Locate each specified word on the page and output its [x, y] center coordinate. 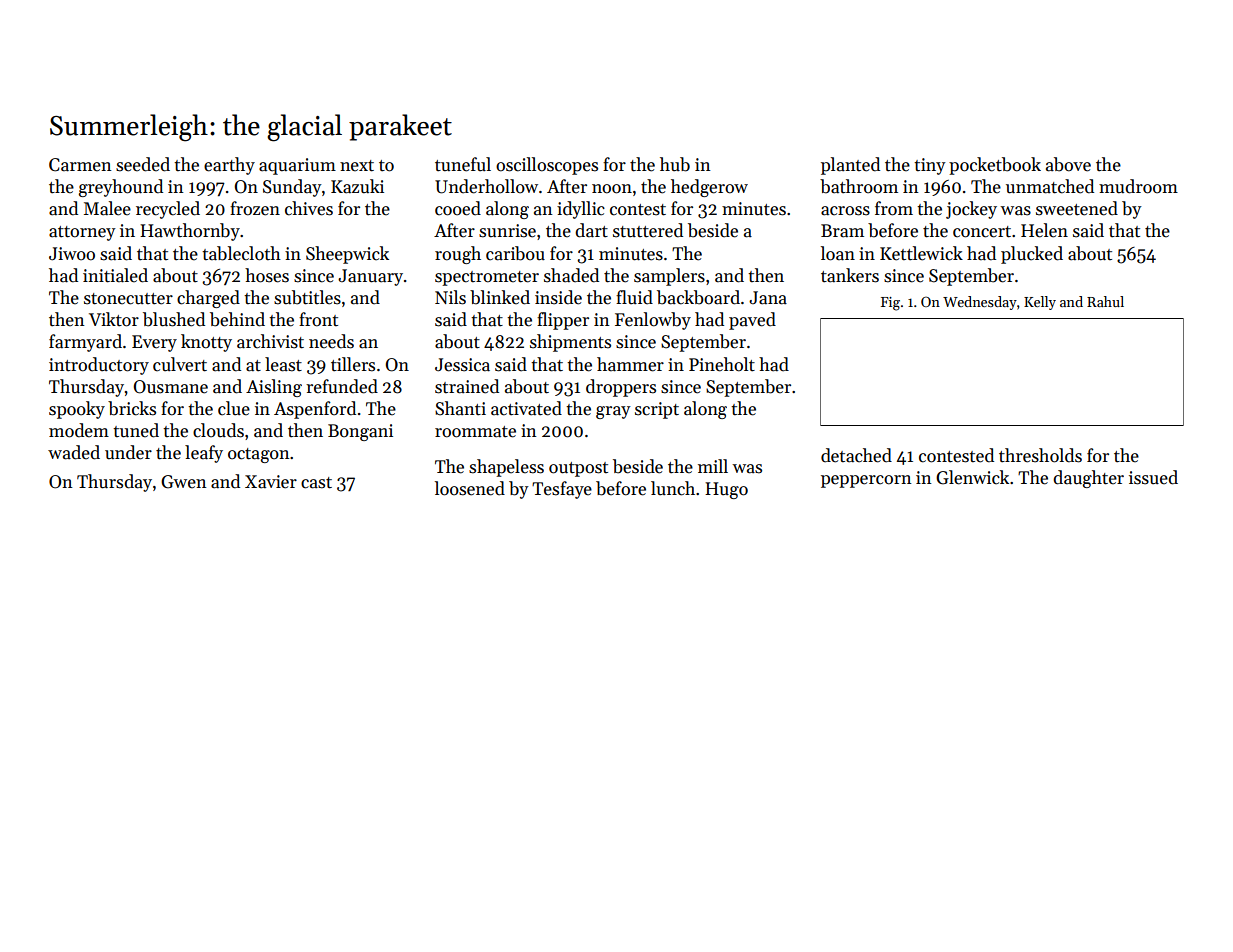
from [894, 208]
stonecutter [128, 299]
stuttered [648, 230]
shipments [570, 343]
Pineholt [722, 364]
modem [79, 430]
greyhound [121, 188]
